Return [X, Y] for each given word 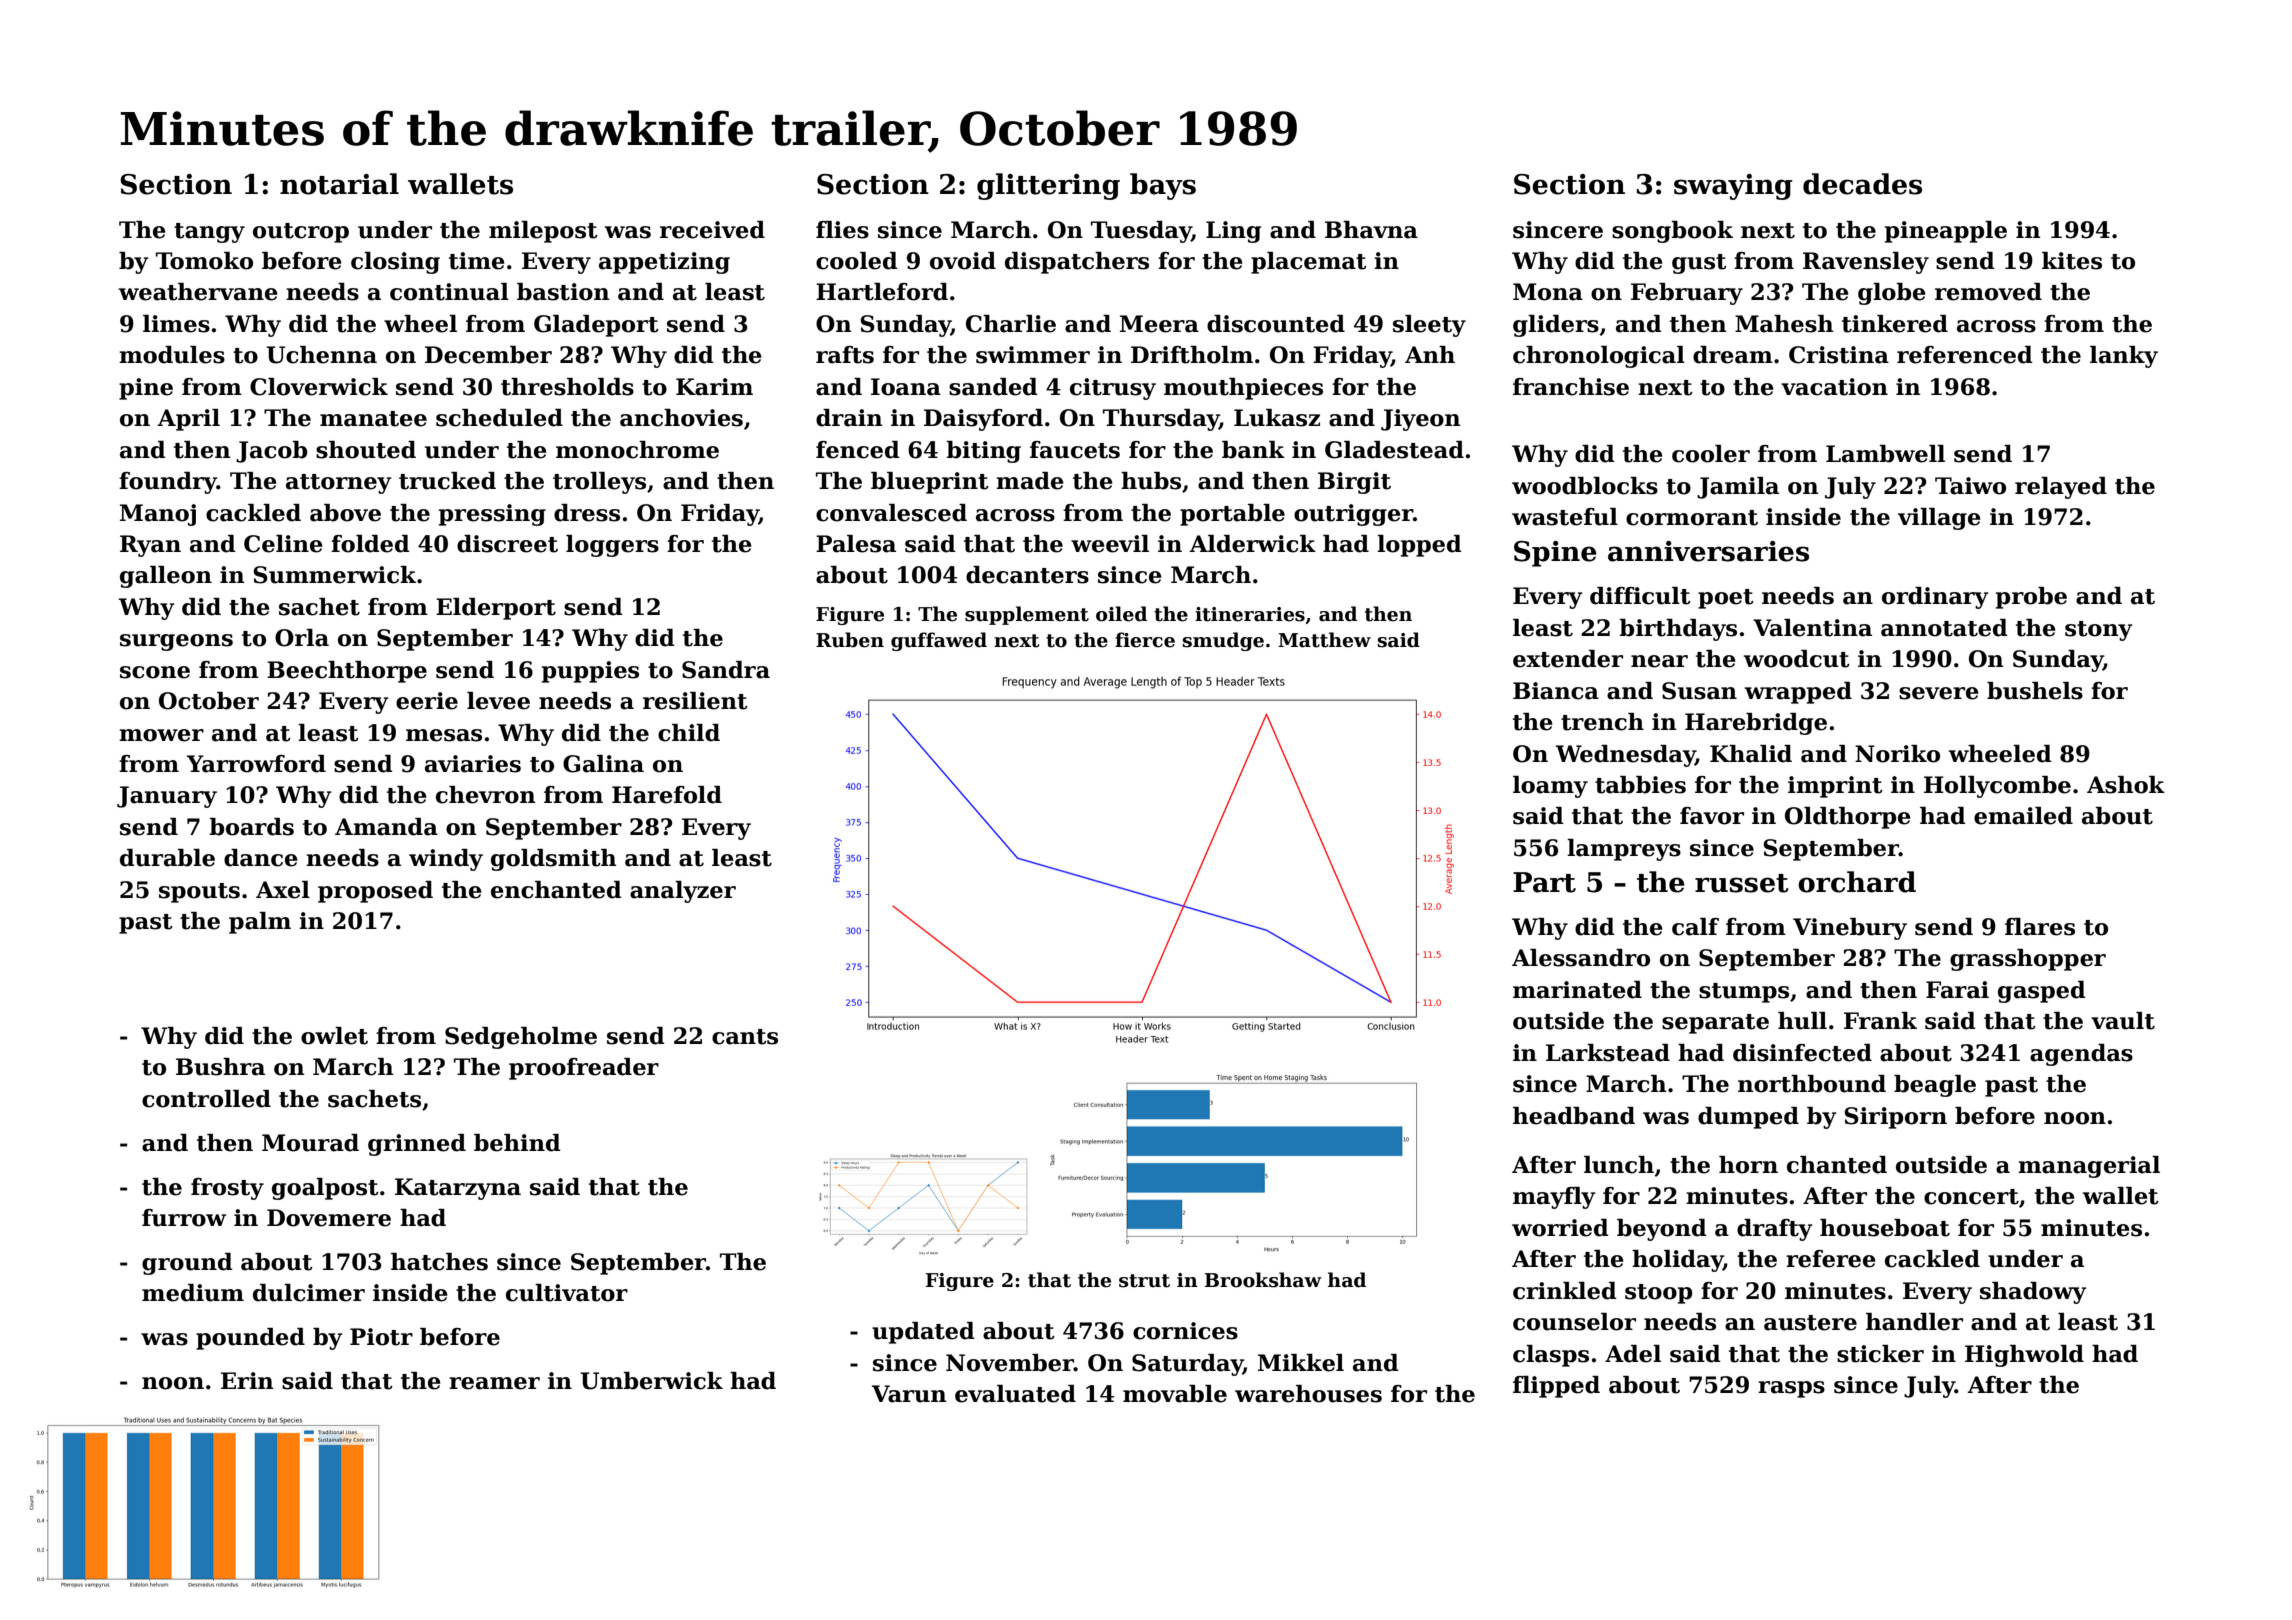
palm [260, 923]
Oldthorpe [1848, 818]
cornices [1185, 1331]
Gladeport [596, 326]
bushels [2035, 691]
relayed [2061, 488]
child [689, 733]
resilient [695, 701]
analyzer [683, 892]
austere [1810, 1323]
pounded [250, 1339]
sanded [993, 387]
